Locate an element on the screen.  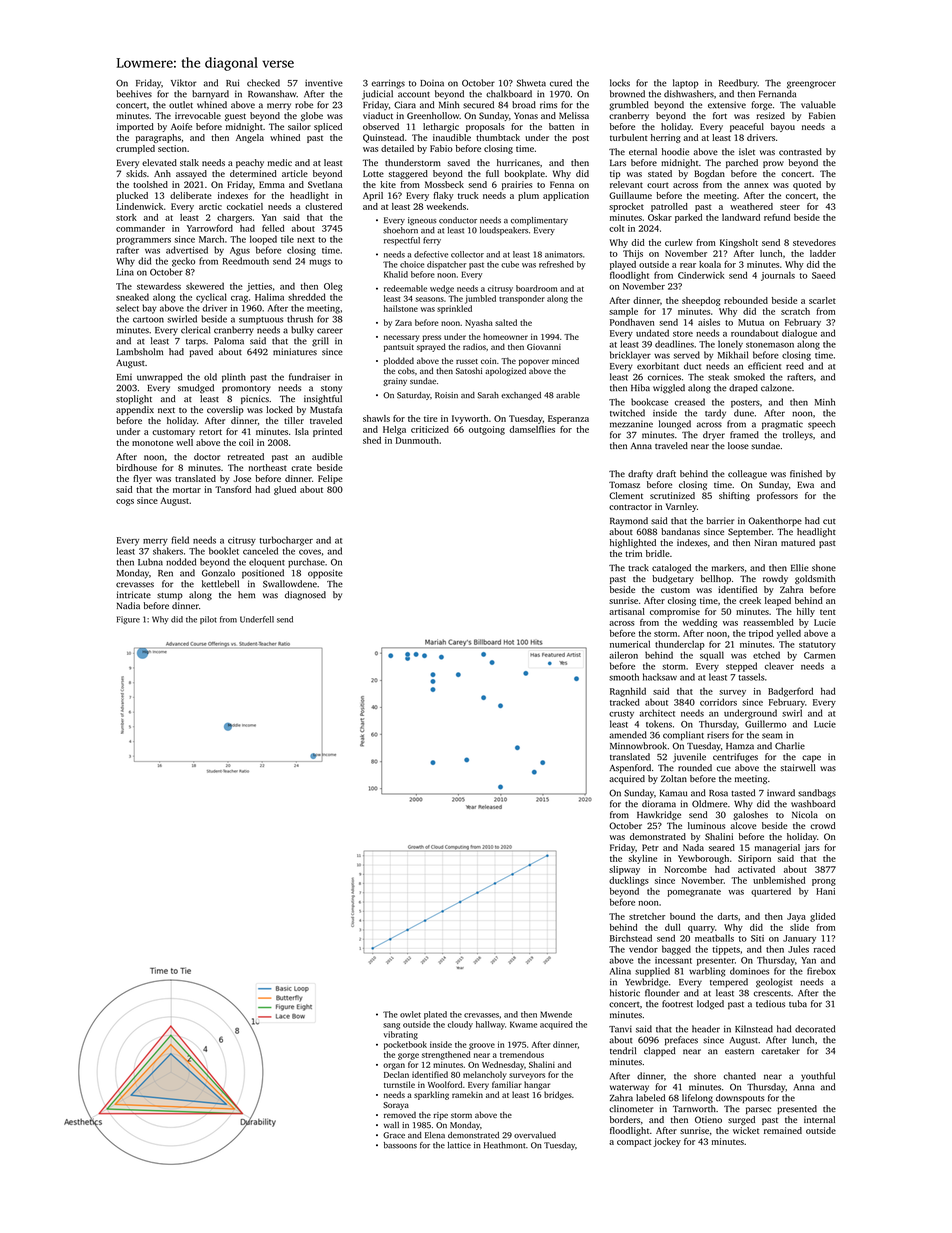
pilot is located at coordinates (208, 620).
